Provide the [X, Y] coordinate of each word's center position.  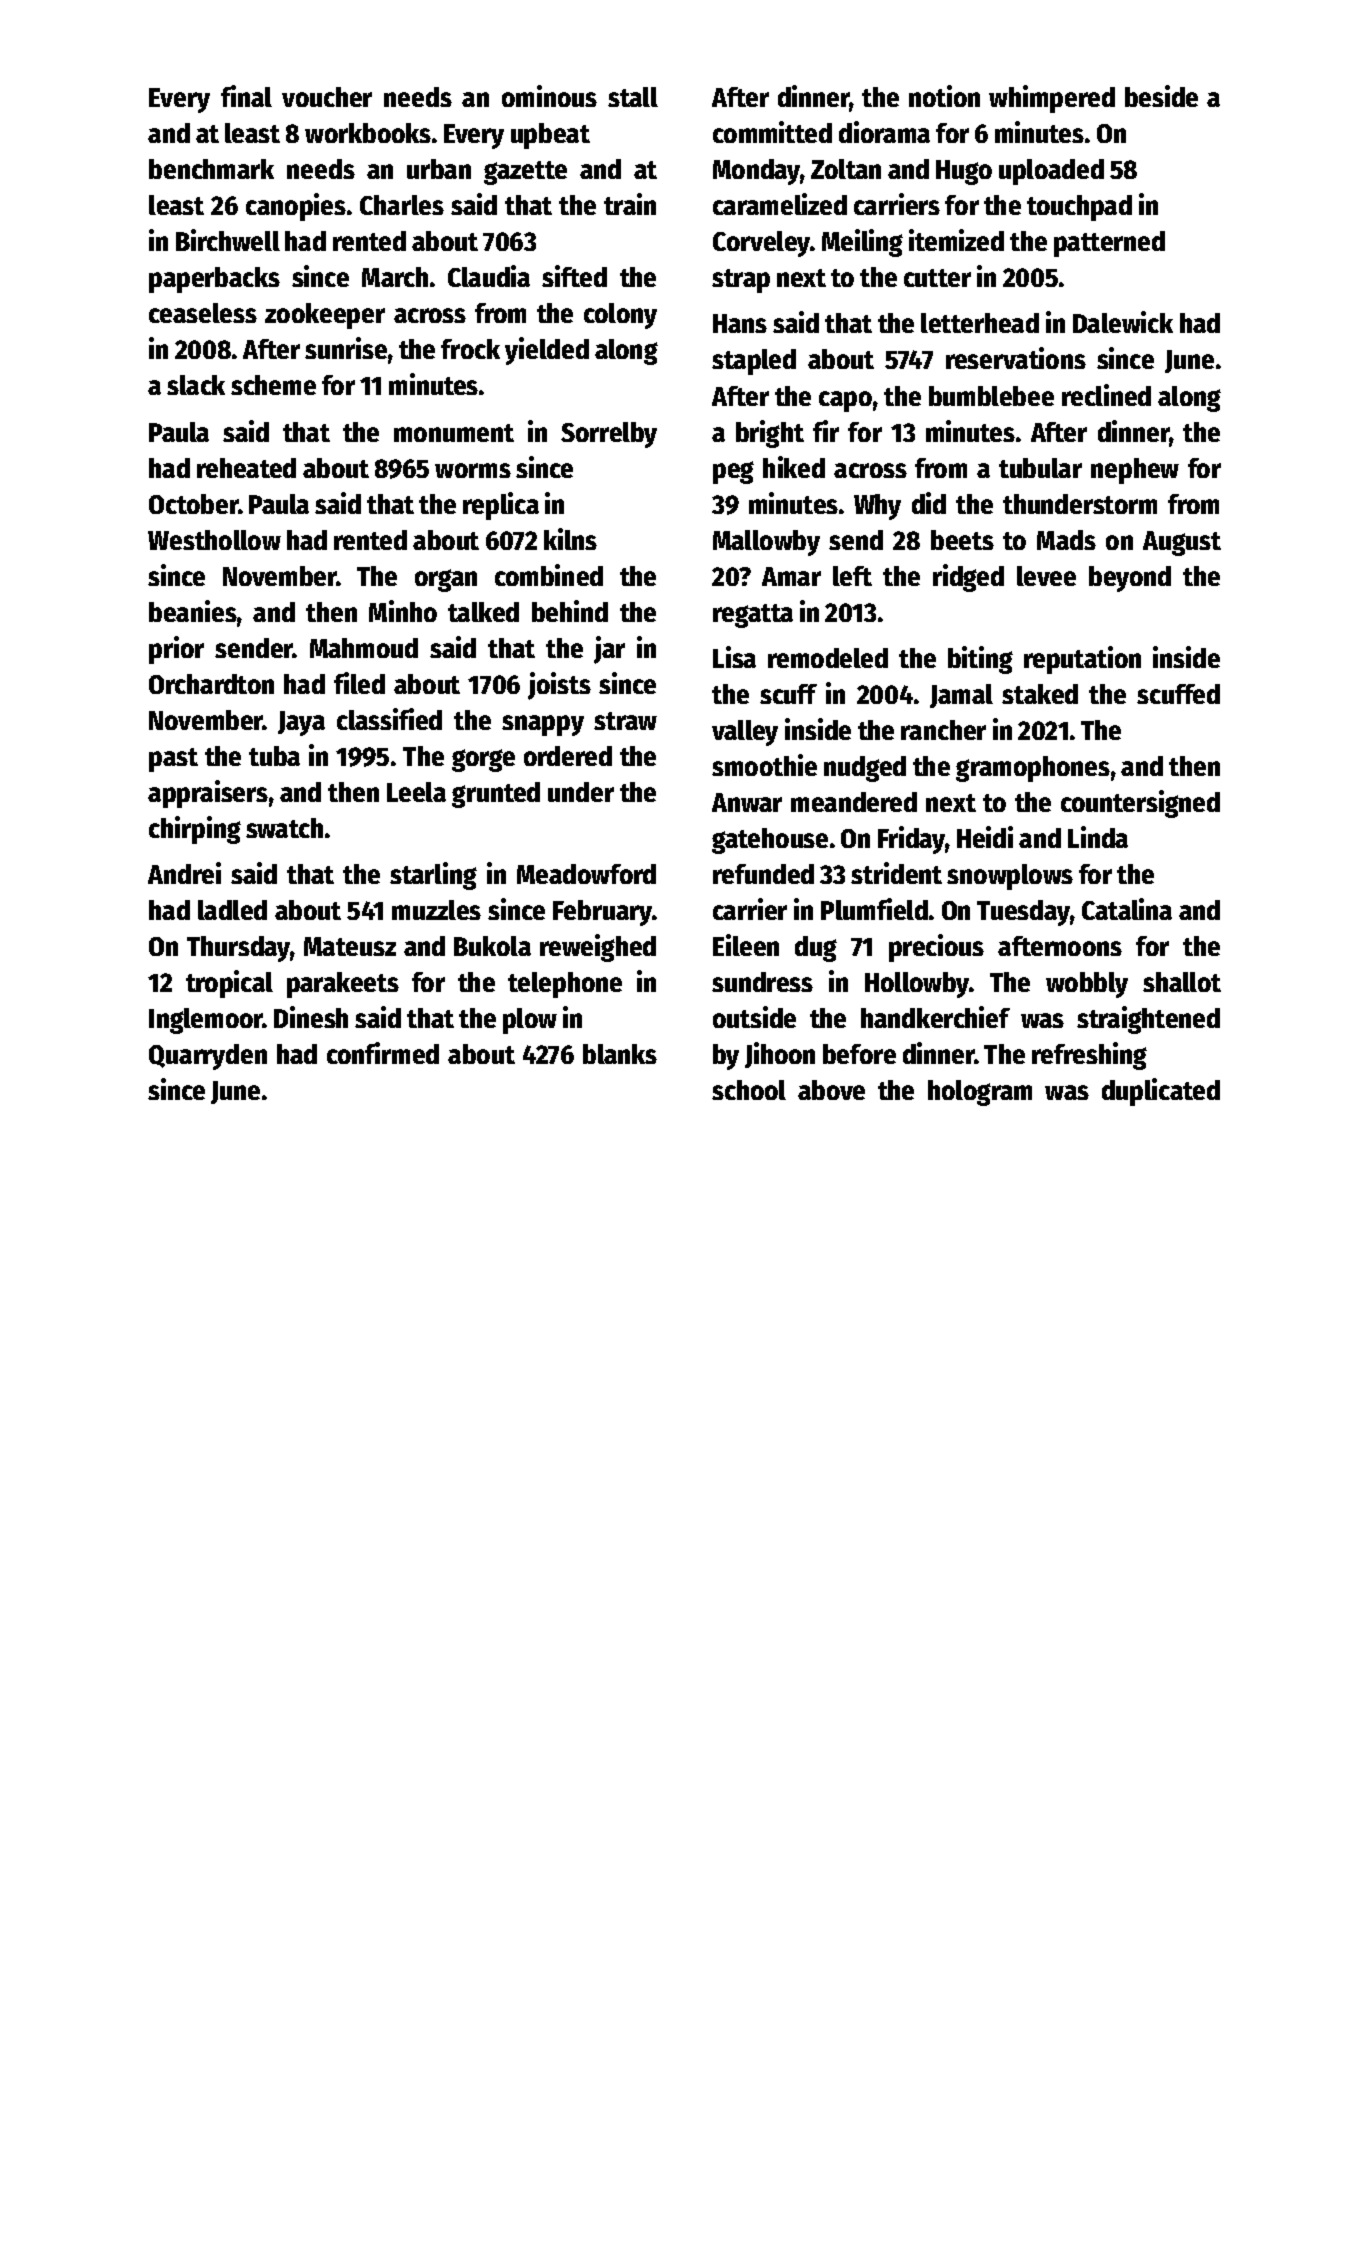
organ [446, 580]
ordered [568, 756]
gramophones [1033, 769]
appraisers [208, 794]
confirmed [383, 1053]
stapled [754, 362]
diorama [884, 132]
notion [944, 96]
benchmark [211, 169]
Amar [791, 576]
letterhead [980, 323]
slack [196, 385]
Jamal [961, 696]
